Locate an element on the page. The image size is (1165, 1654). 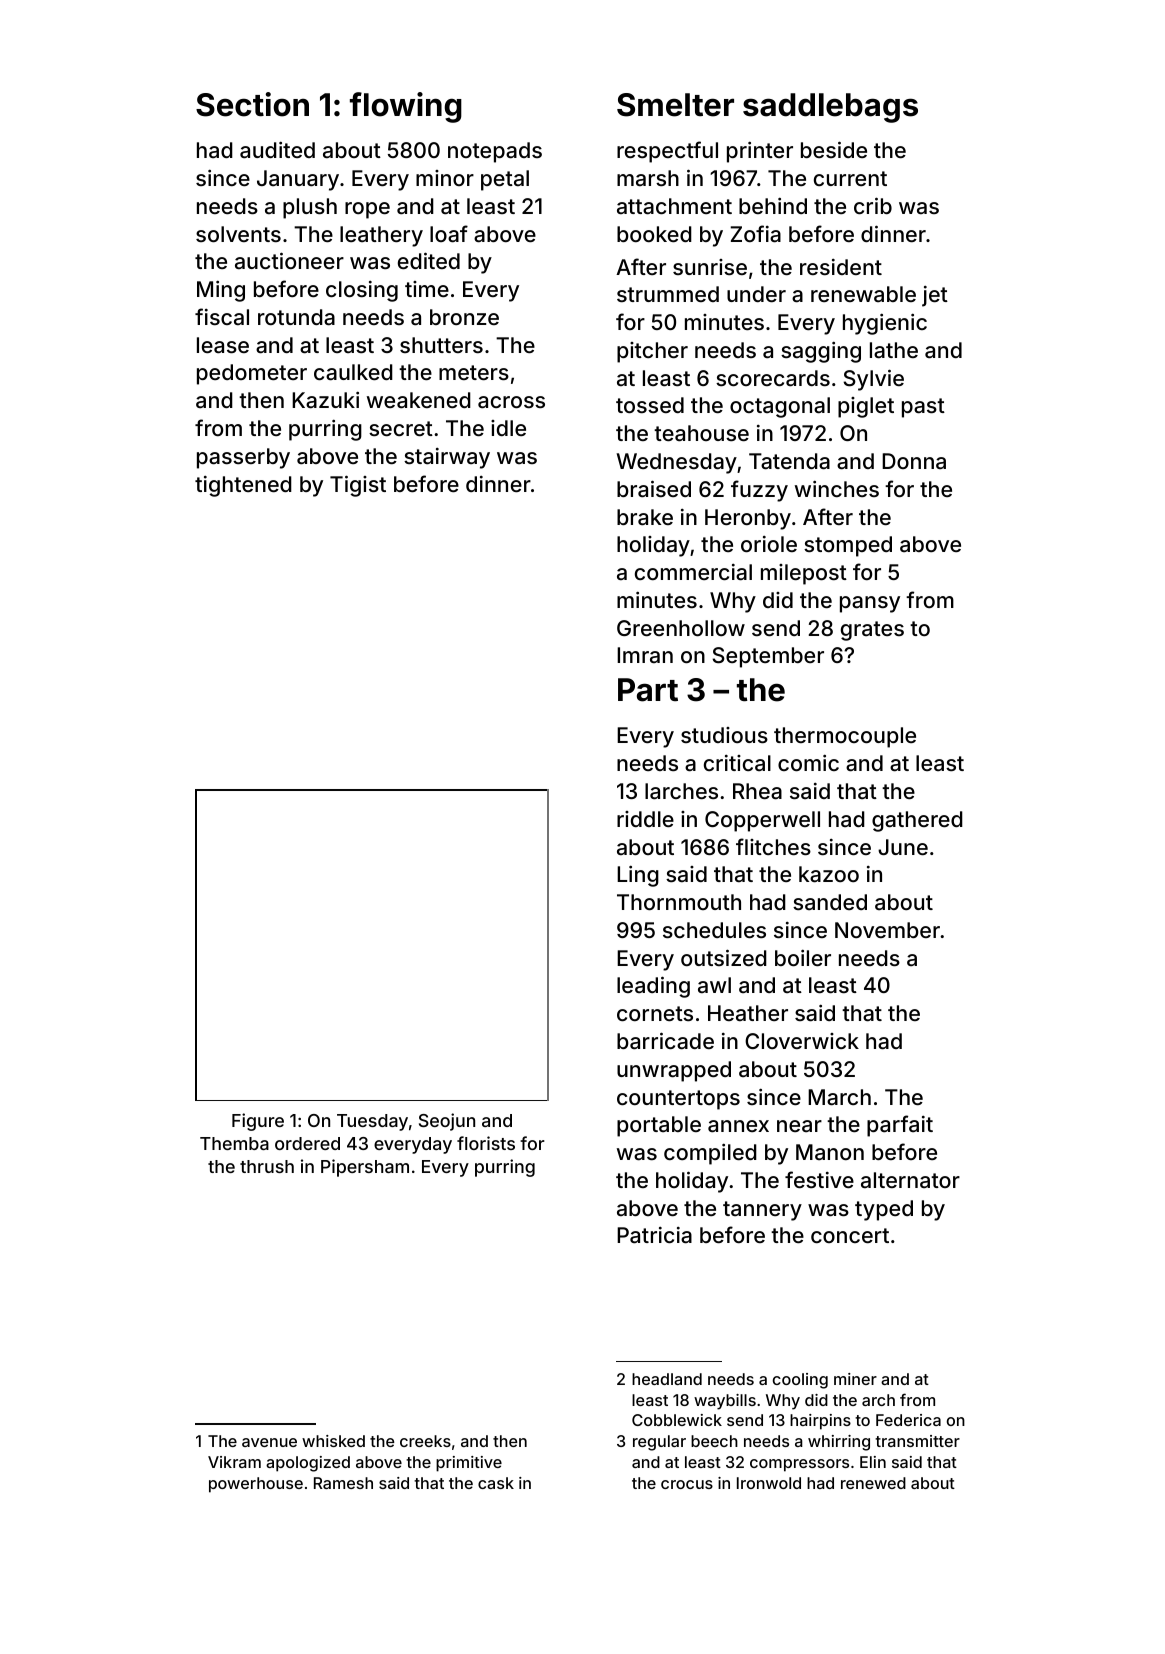
Zofia is located at coordinates (755, 234).
